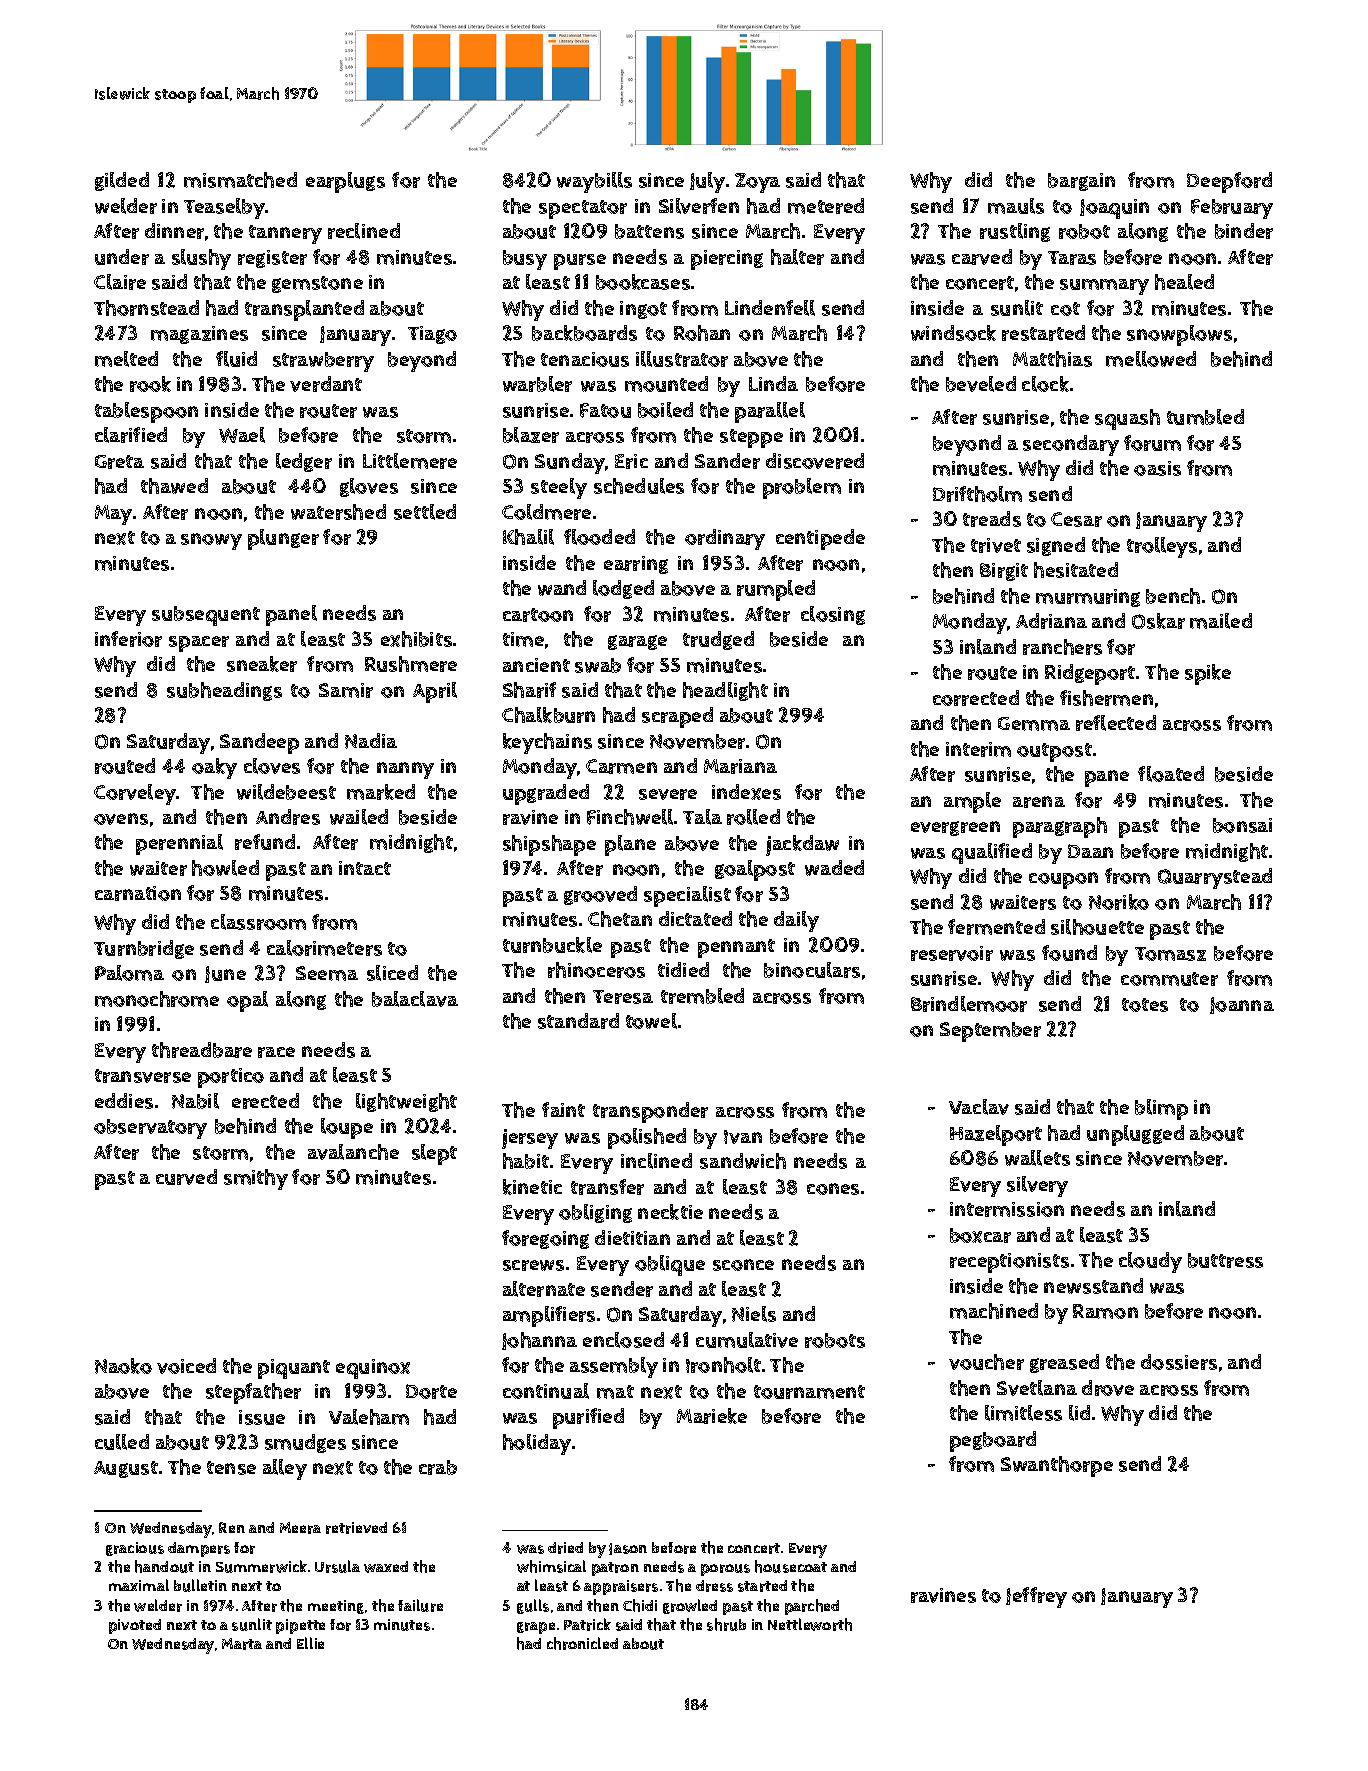 This image has height=1771, width=1368. Describe the element at coordinates (240, 180) in the image. I see `mismatched` at that location.
